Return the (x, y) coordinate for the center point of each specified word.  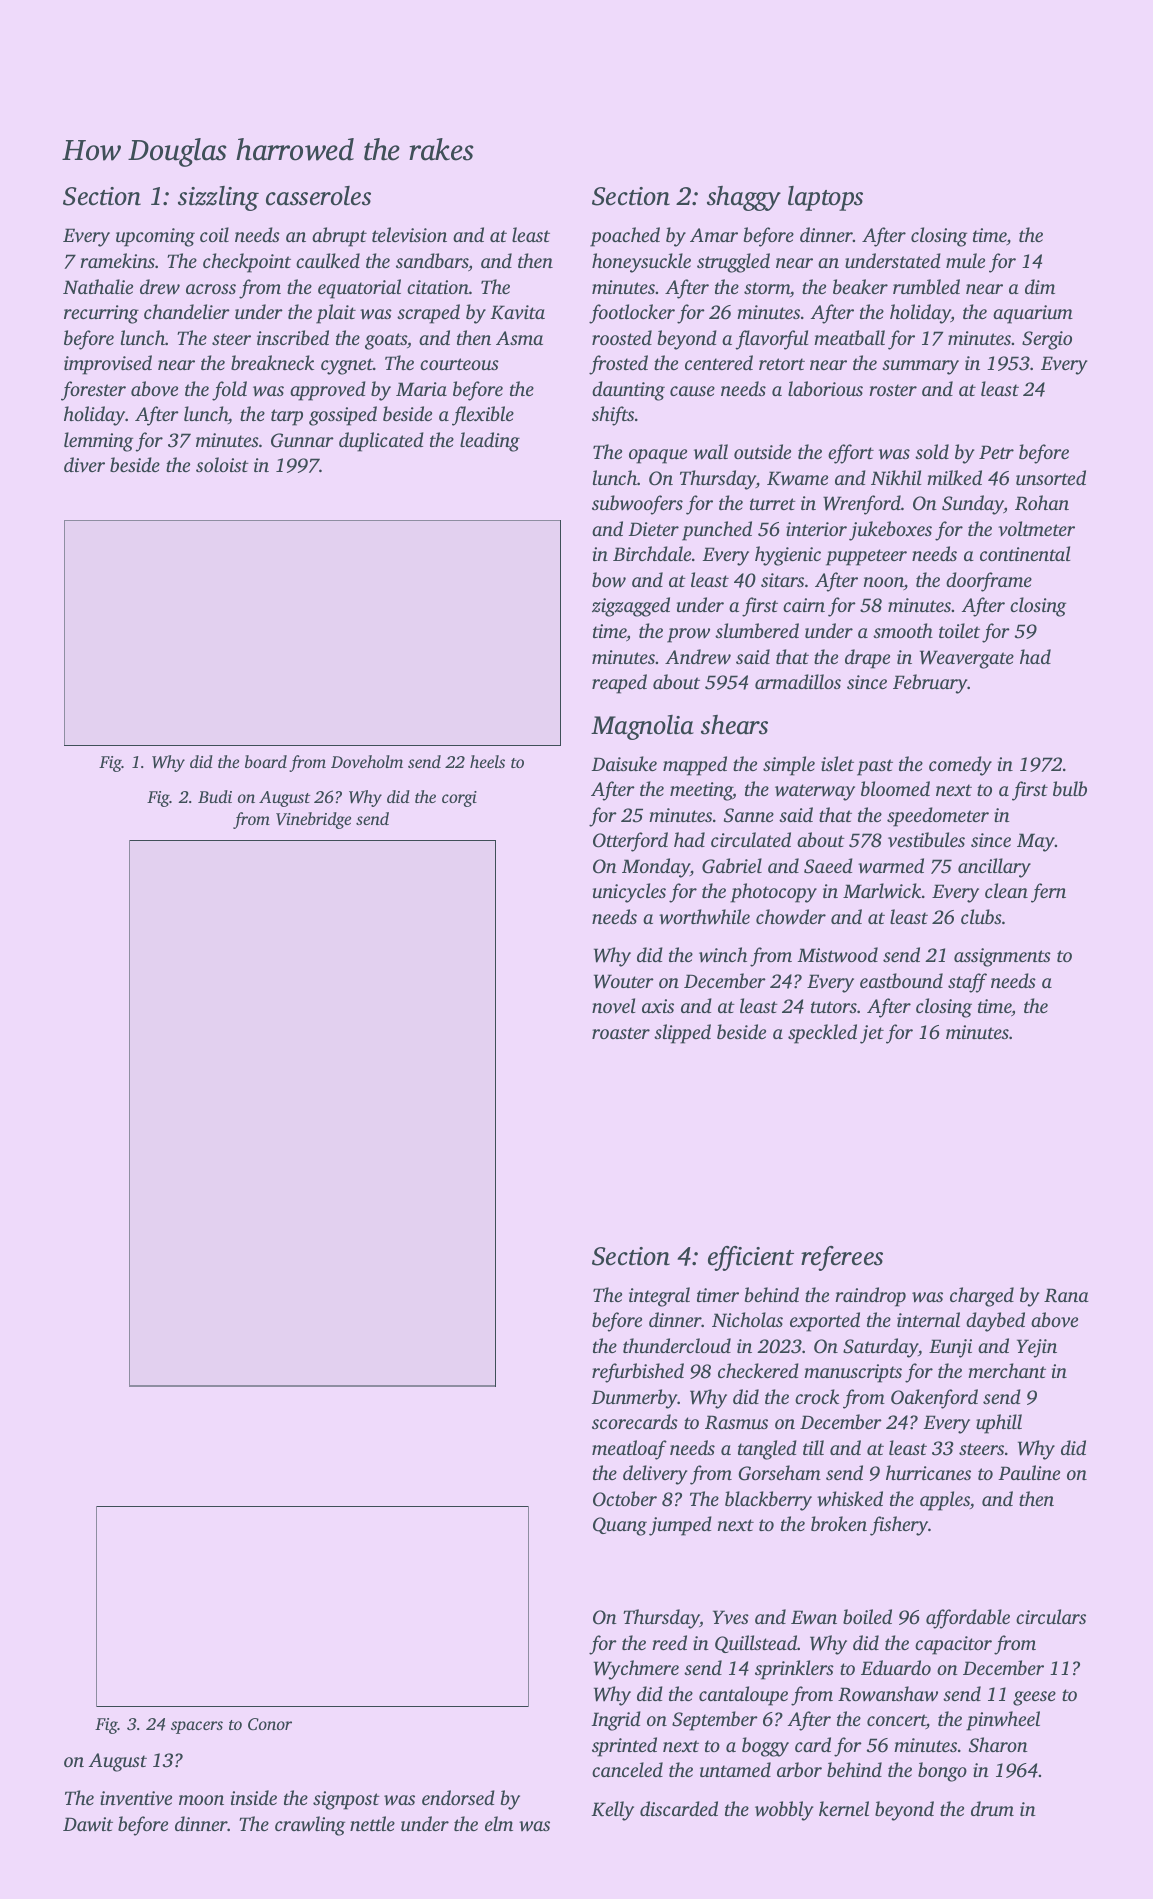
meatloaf (629, 1450)
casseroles (318, 196)
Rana (1066, 1295)
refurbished (638, 1373)
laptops (825, 198)
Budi (215, 796)
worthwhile (704, 917)
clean (1006, 890)
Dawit (88, 1824)
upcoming (155, 237)
